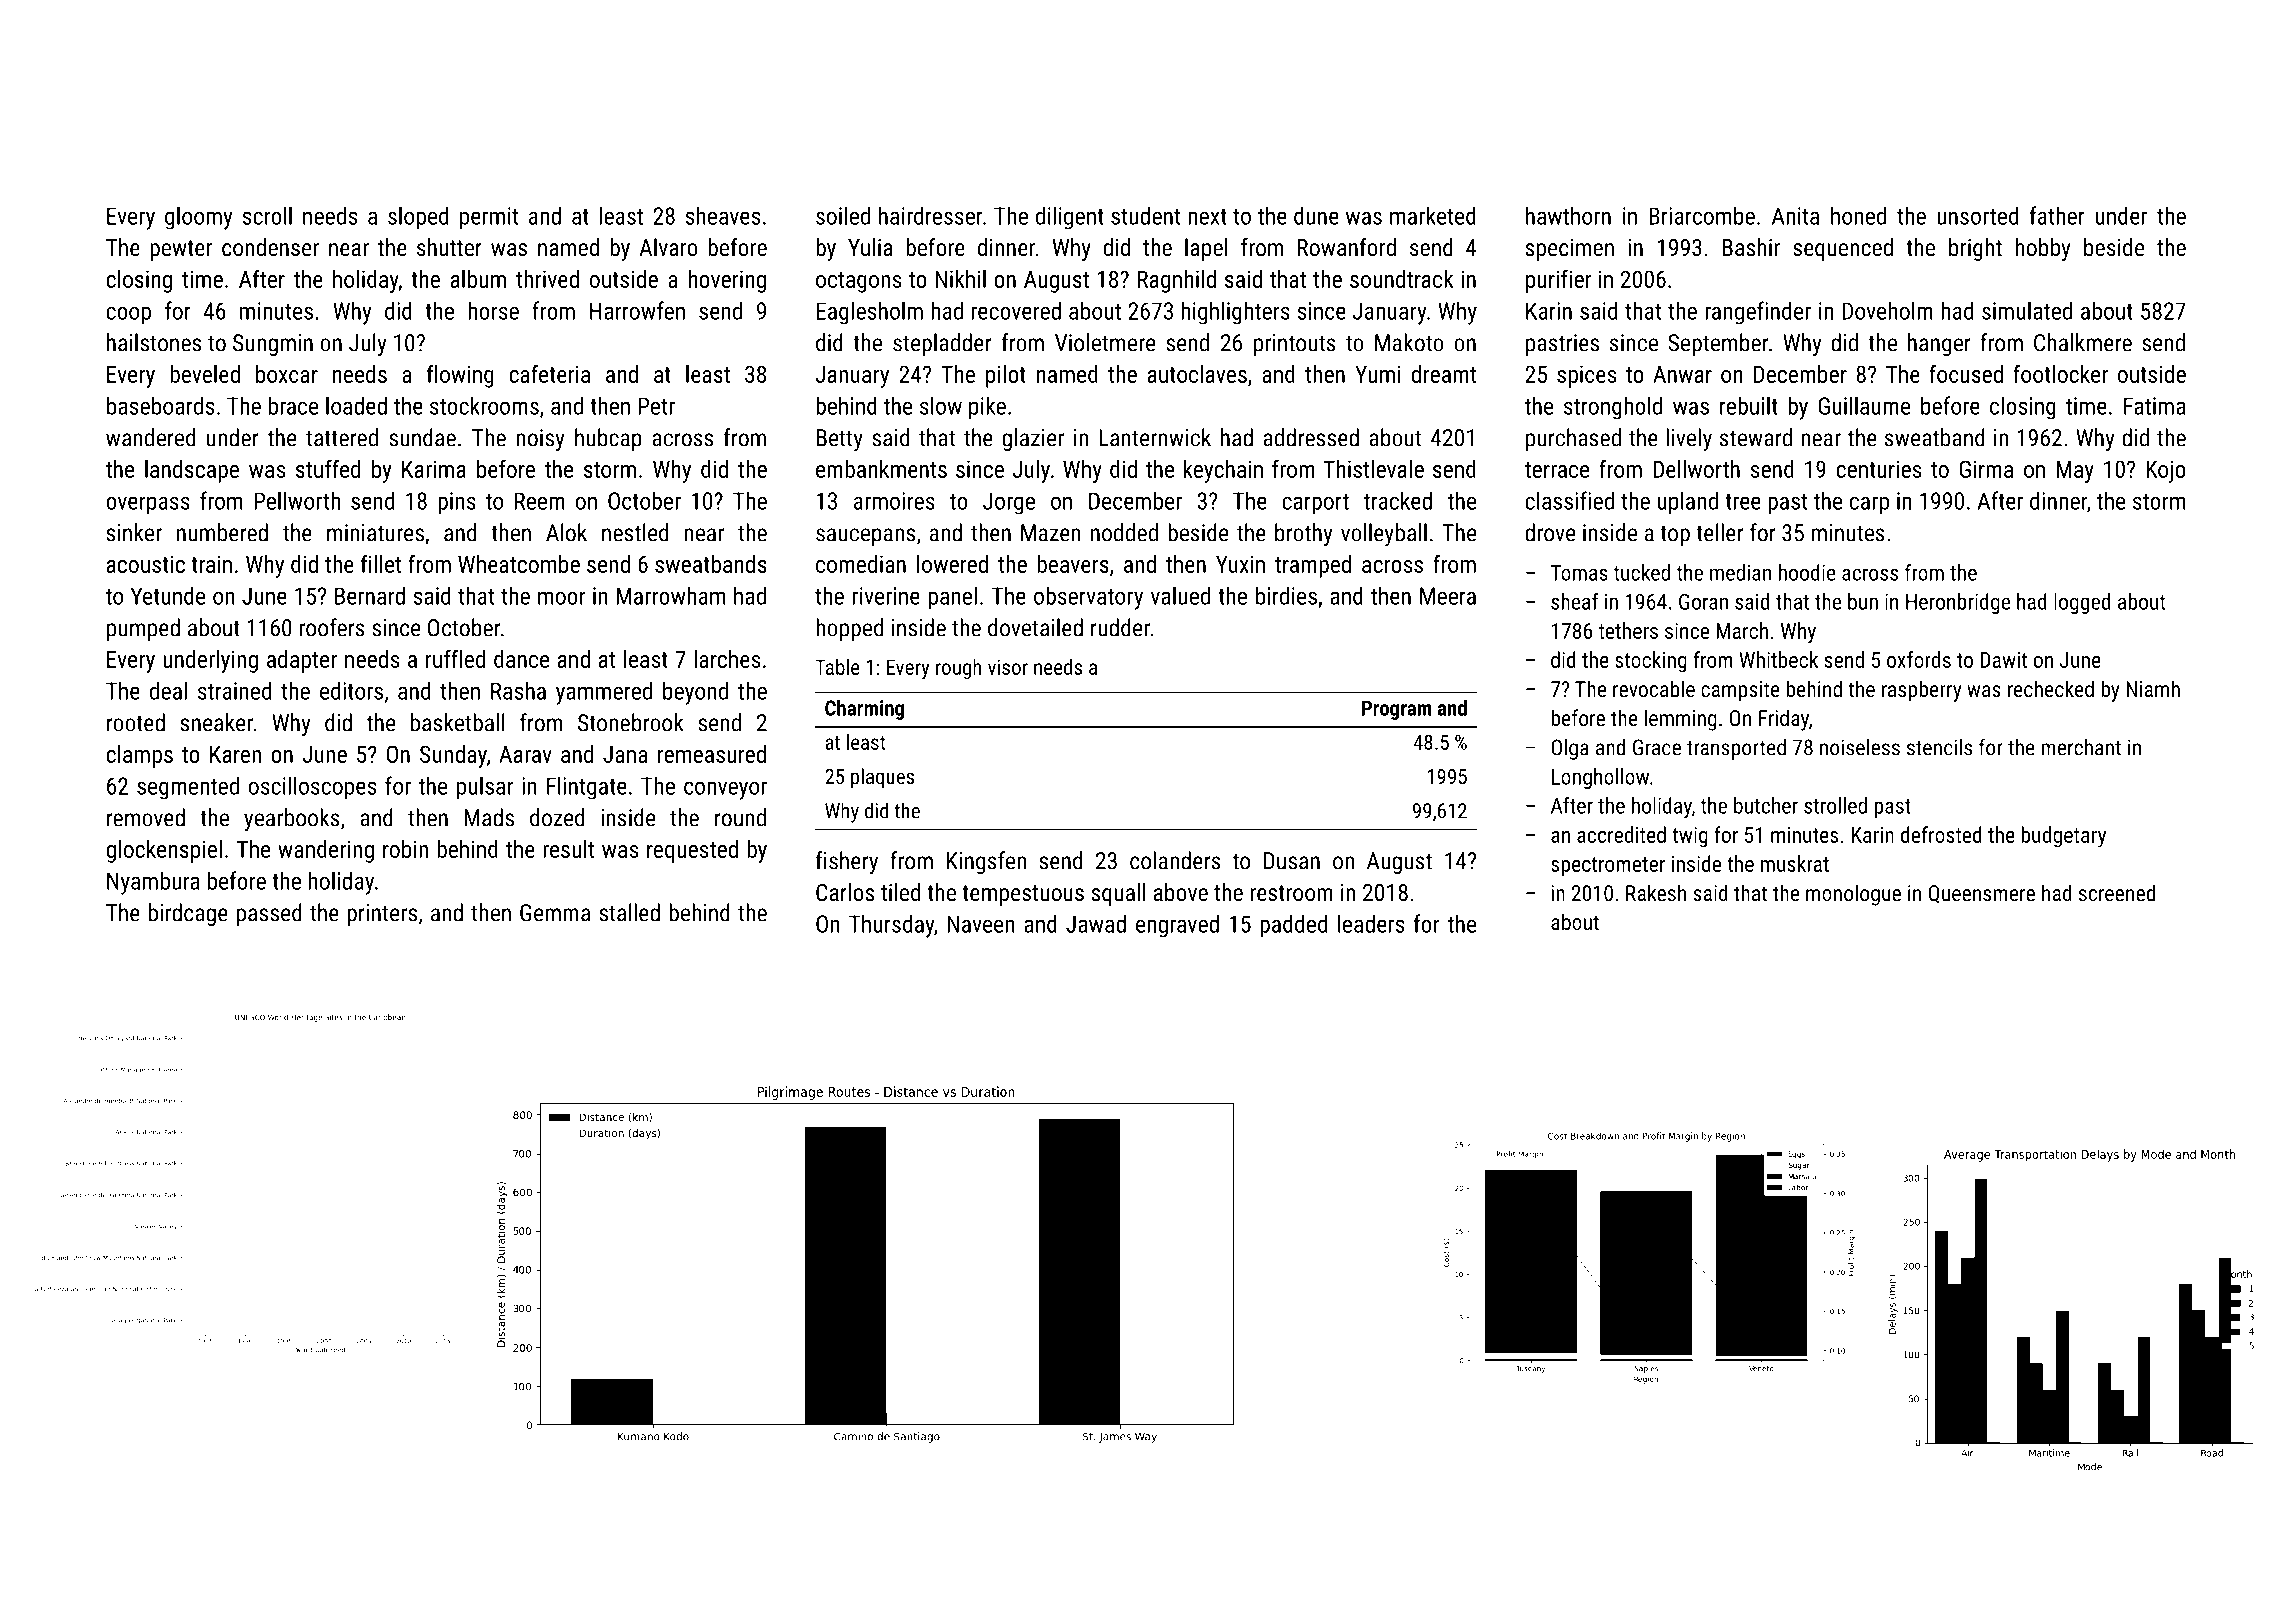  What do you see at coordinates (342, 437) in the document?
I see `tattered` at bounding box center [342, 437].
